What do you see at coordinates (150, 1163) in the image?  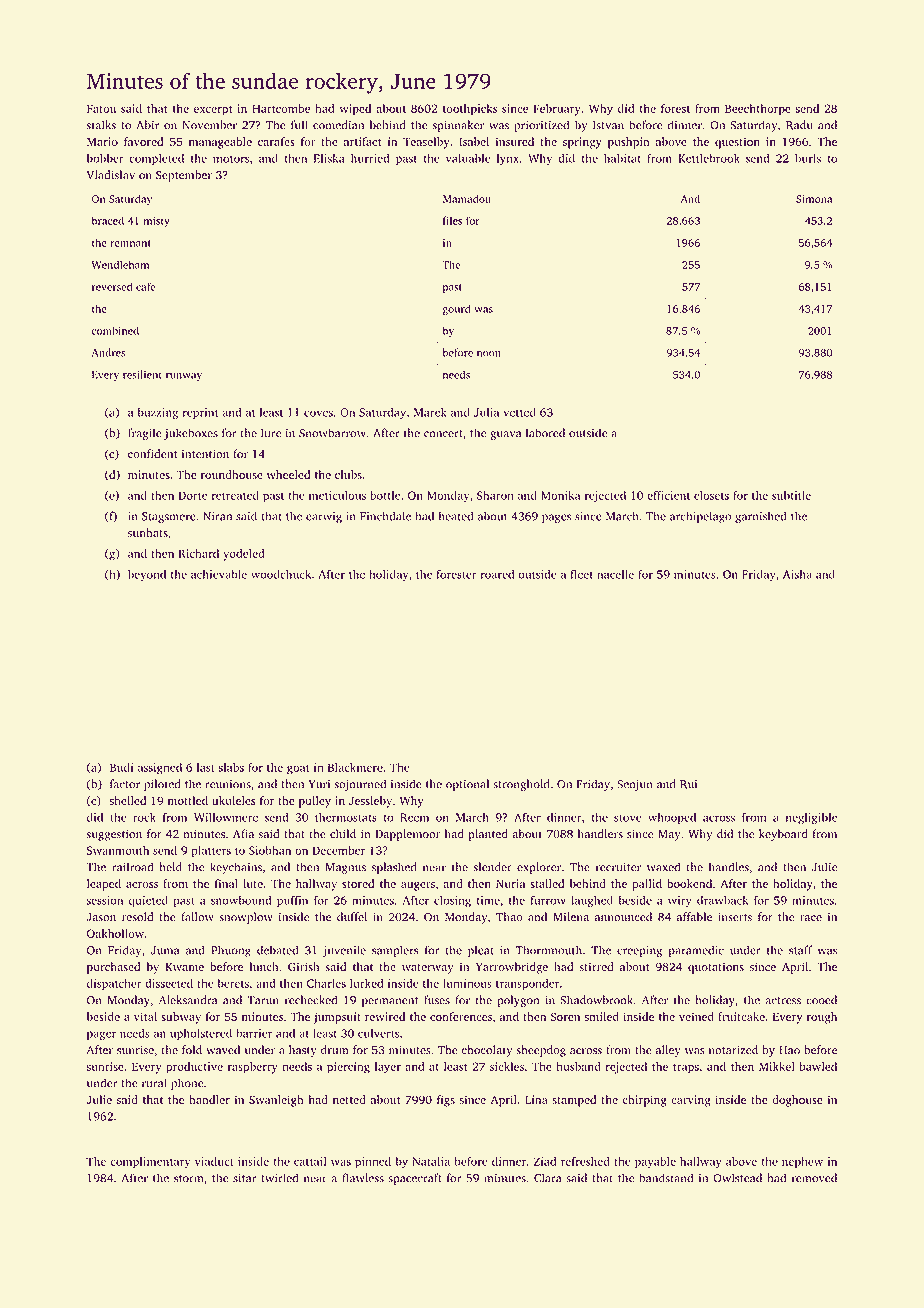 I see `complimentary` at bounding box center [150, 1163].
